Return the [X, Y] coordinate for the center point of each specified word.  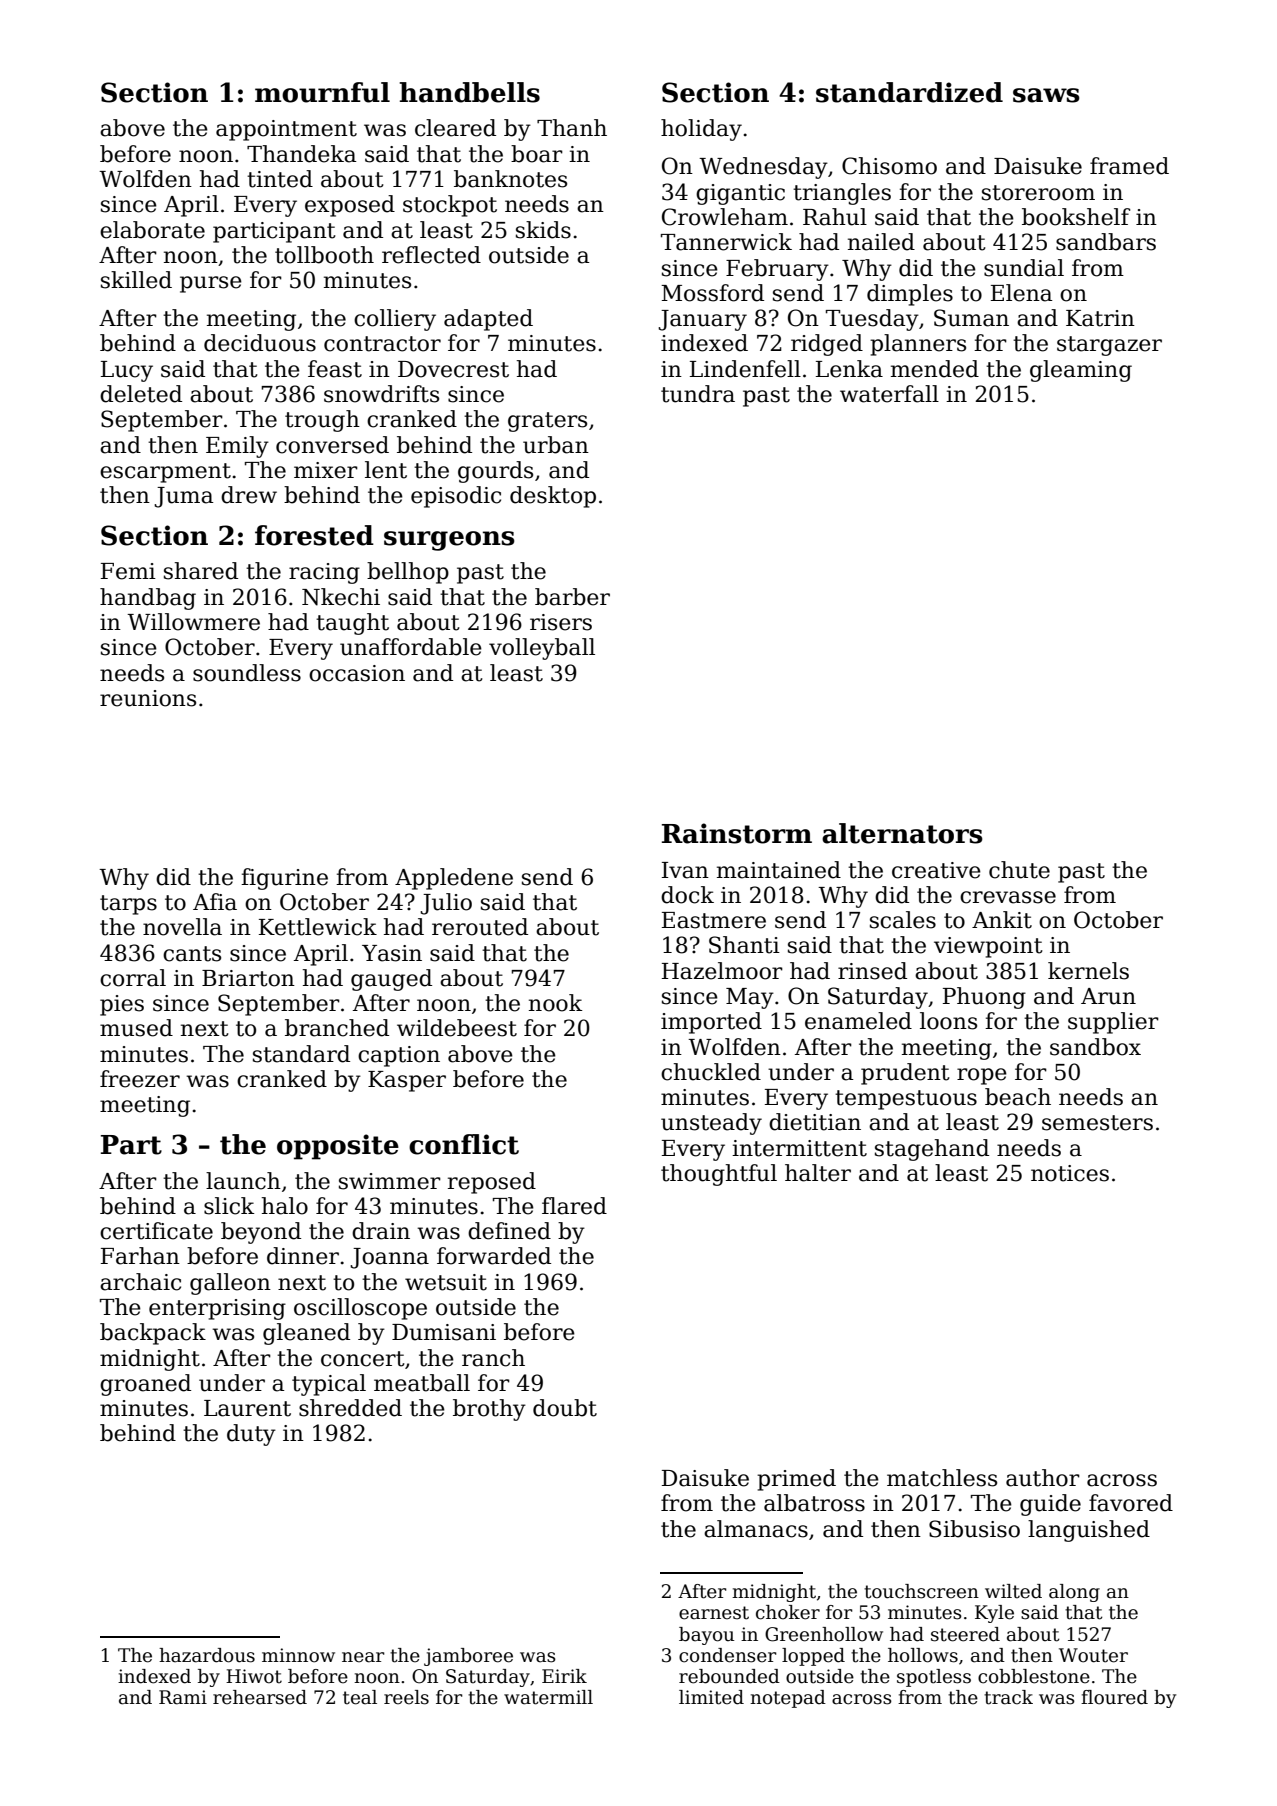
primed [796, 1480]
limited [711, 1697]
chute [1019, 870]
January [702, 320]
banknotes [510, 179]
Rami [183, 1697]
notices [1070, 1173]
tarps [128, 905]
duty [251, 1435]
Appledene [454, 879]
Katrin [1100, 318]
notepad [788, 1699]
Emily [237, 447]
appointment [286, 130]
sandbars [1106, 242]
